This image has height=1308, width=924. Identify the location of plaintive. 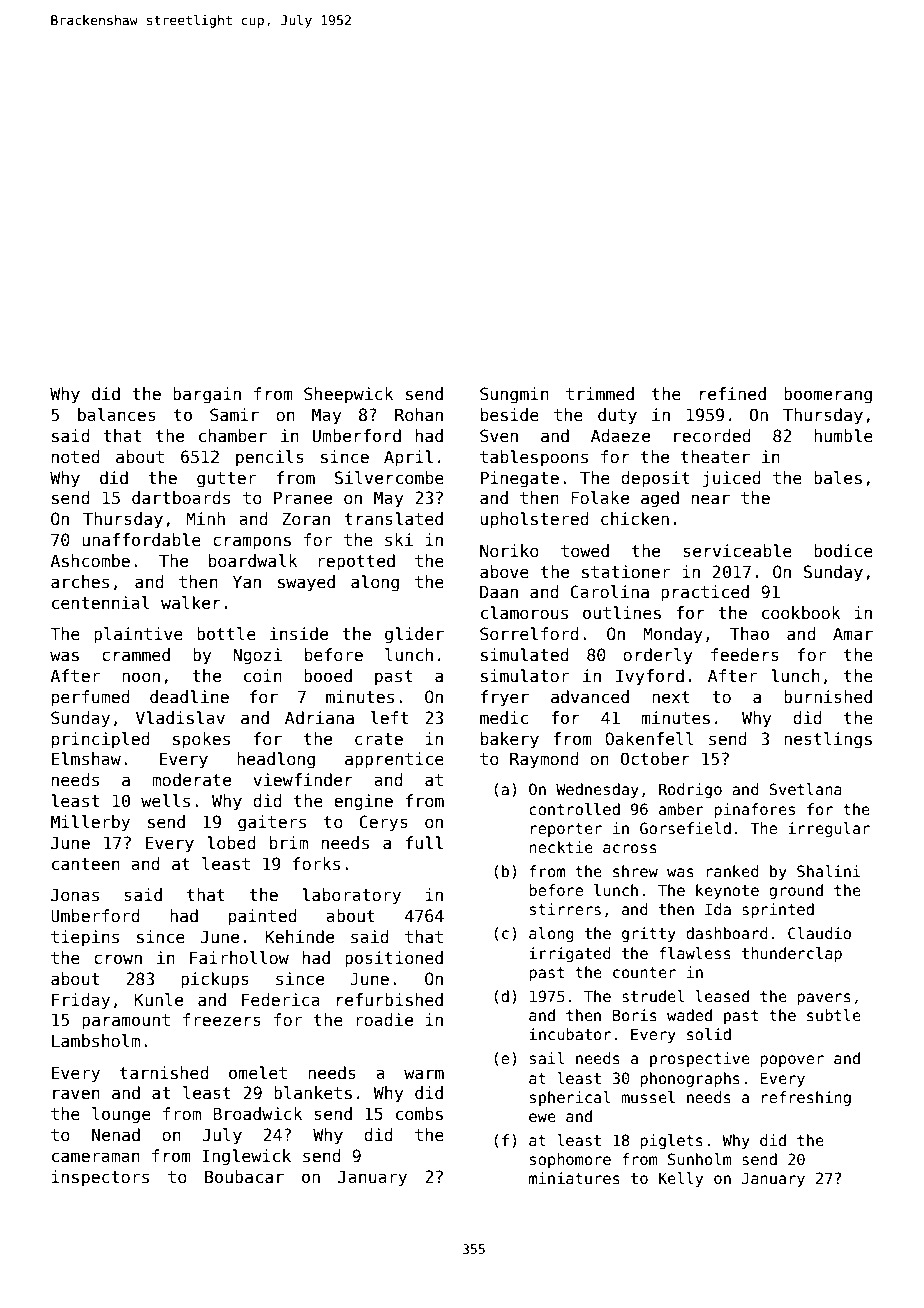
(138, 635).
